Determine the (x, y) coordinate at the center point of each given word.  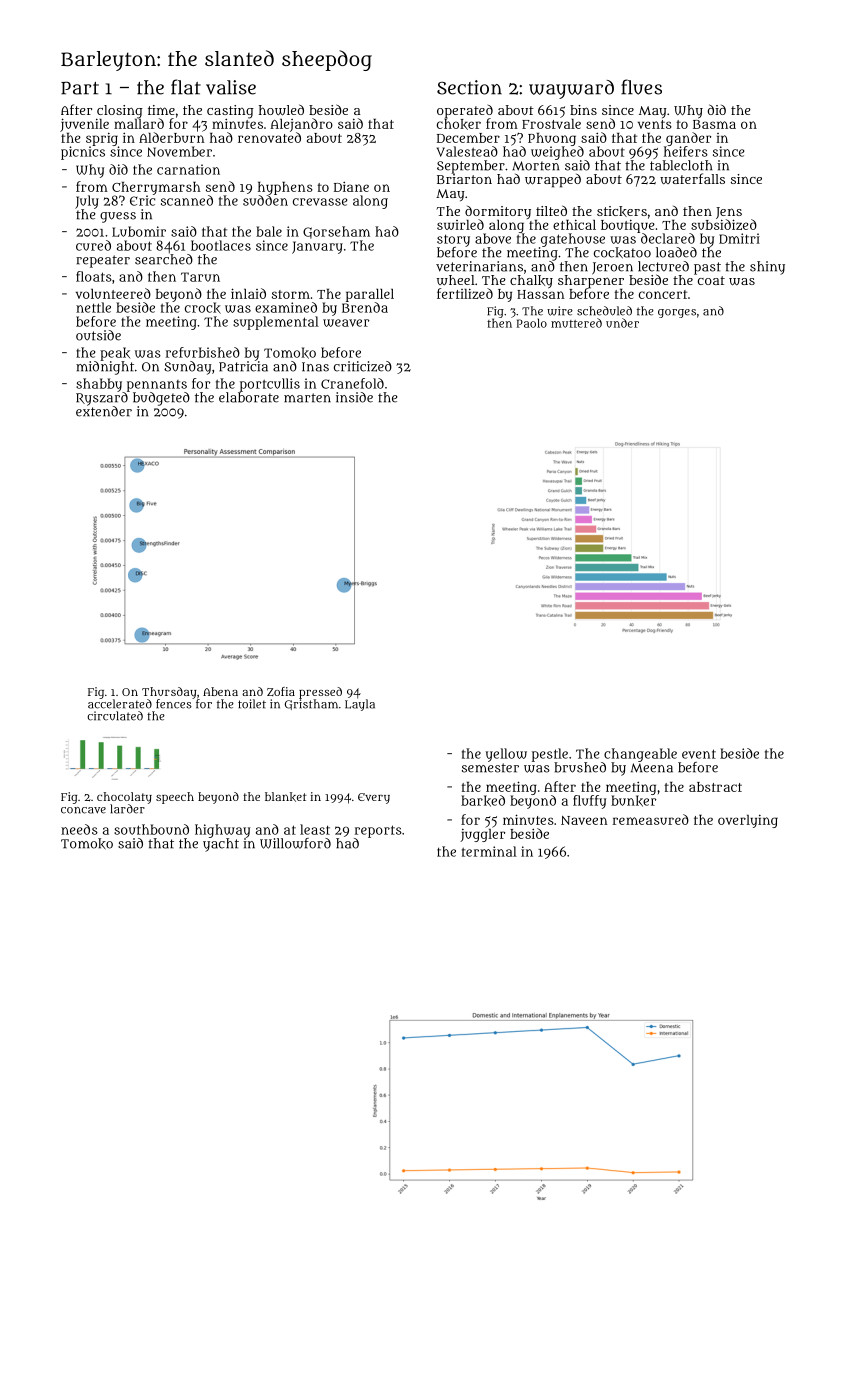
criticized (363, 366)
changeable (640, 755)
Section (469, 87)
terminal (489, 851)
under (622, 323)
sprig (102, 139)
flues (641, 87)
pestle (550, 755)
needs (79, 829)
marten (307, 398)
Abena (220, 691)
